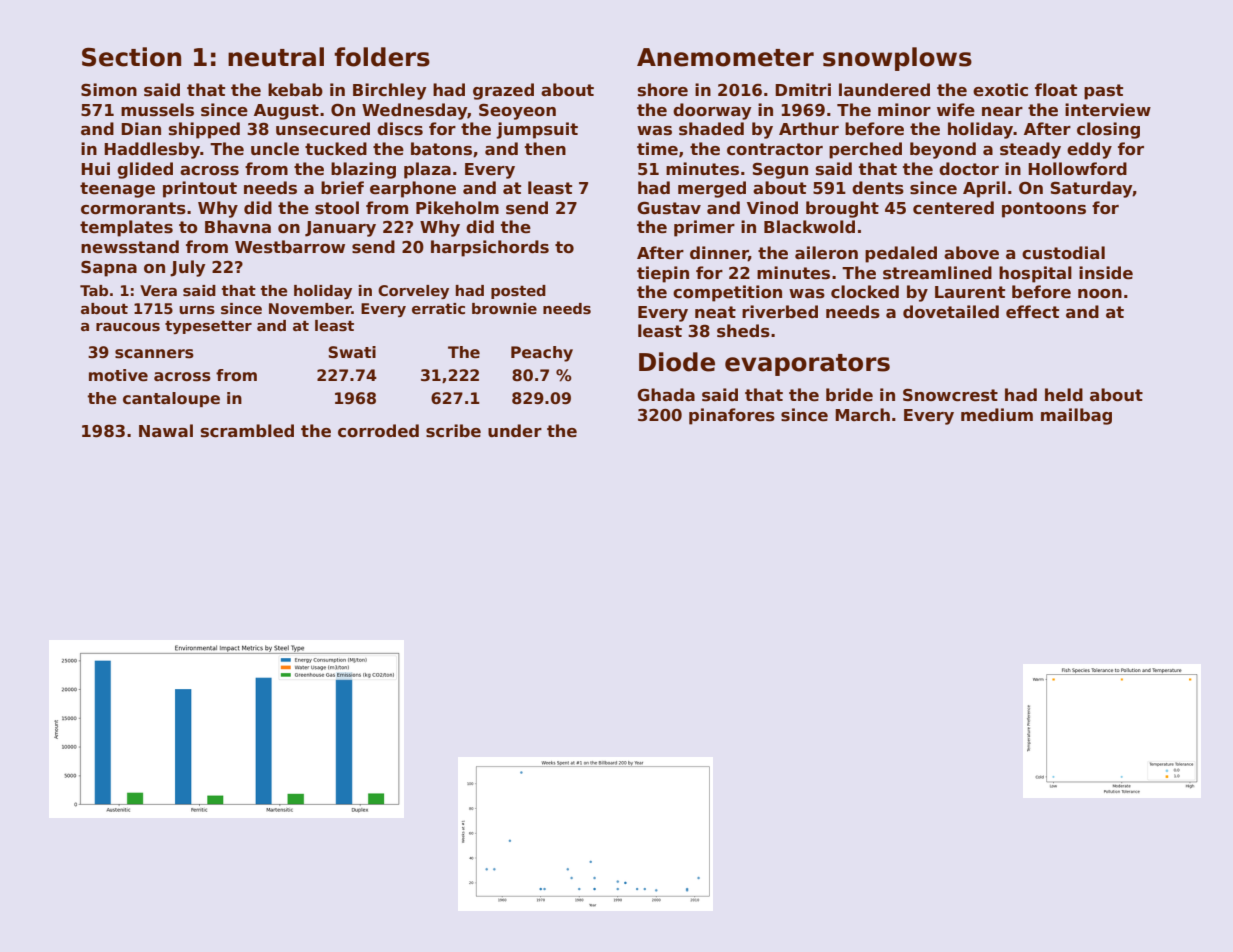 The image size is (1233, 952). Describe the element at coordinates (276, 57) in the image. I see `neutral` at that location.
